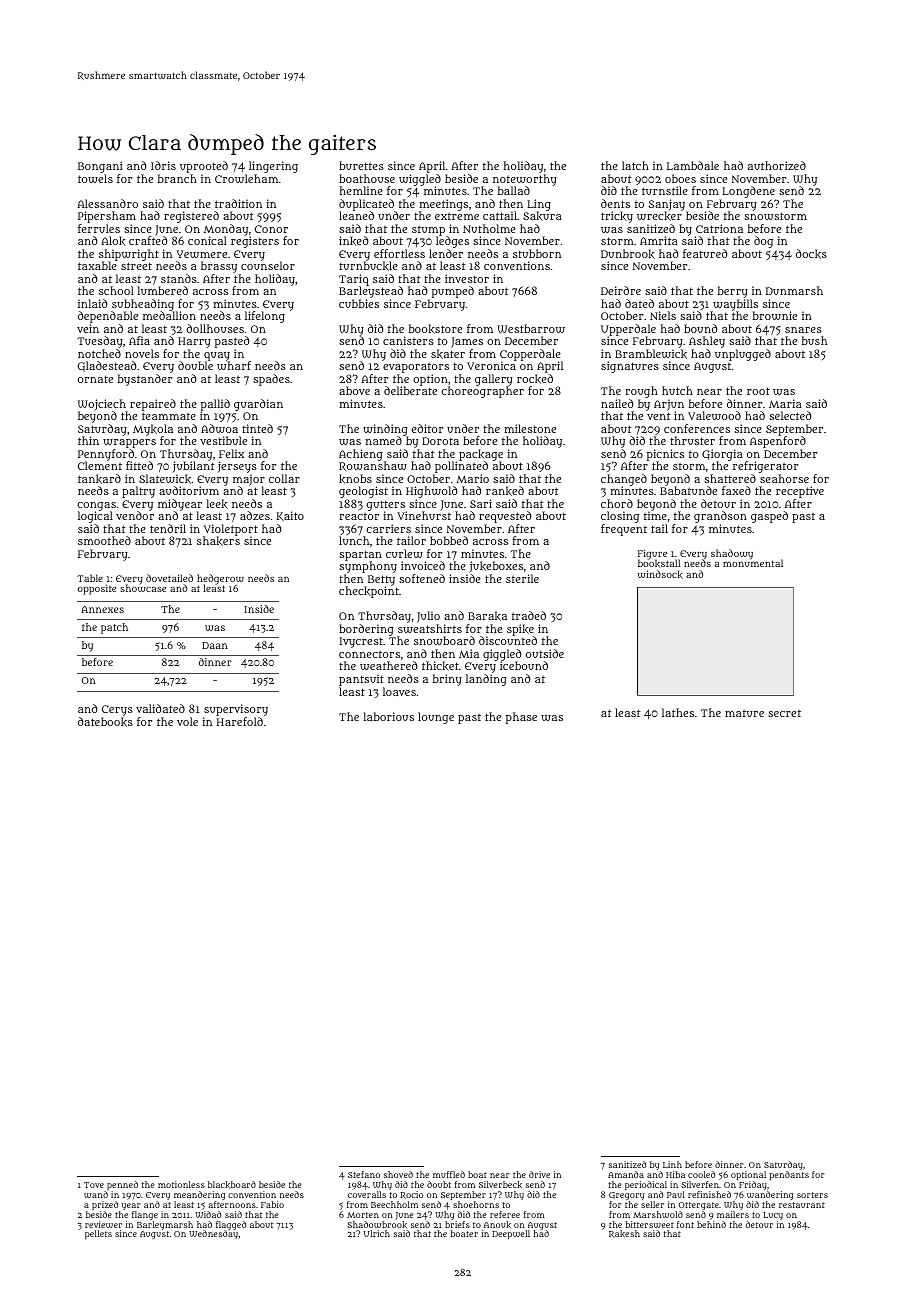  Describe the element at coordinates (539, 1174) in the screenshot. I see `drive` at that location.
